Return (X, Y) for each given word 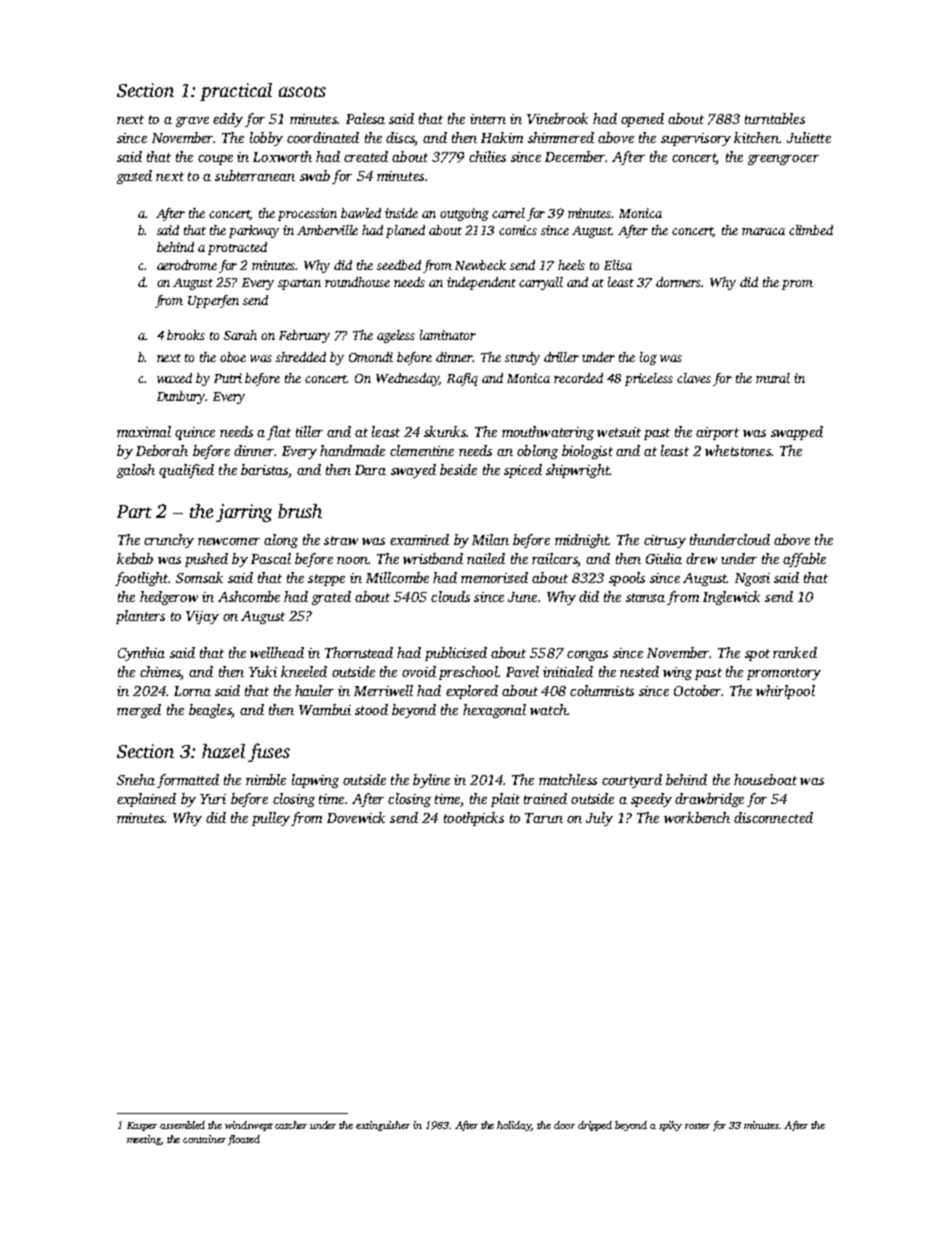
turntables (775, 118)
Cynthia (141, 654)
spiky (670, 1126)
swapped (797, 433)
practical (236, 92)
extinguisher (383, 1126)
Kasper (142, 1126)
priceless (649, 379)
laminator (448, 335)
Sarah (240, 335)
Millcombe (397, 577)
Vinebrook (557, 118)
